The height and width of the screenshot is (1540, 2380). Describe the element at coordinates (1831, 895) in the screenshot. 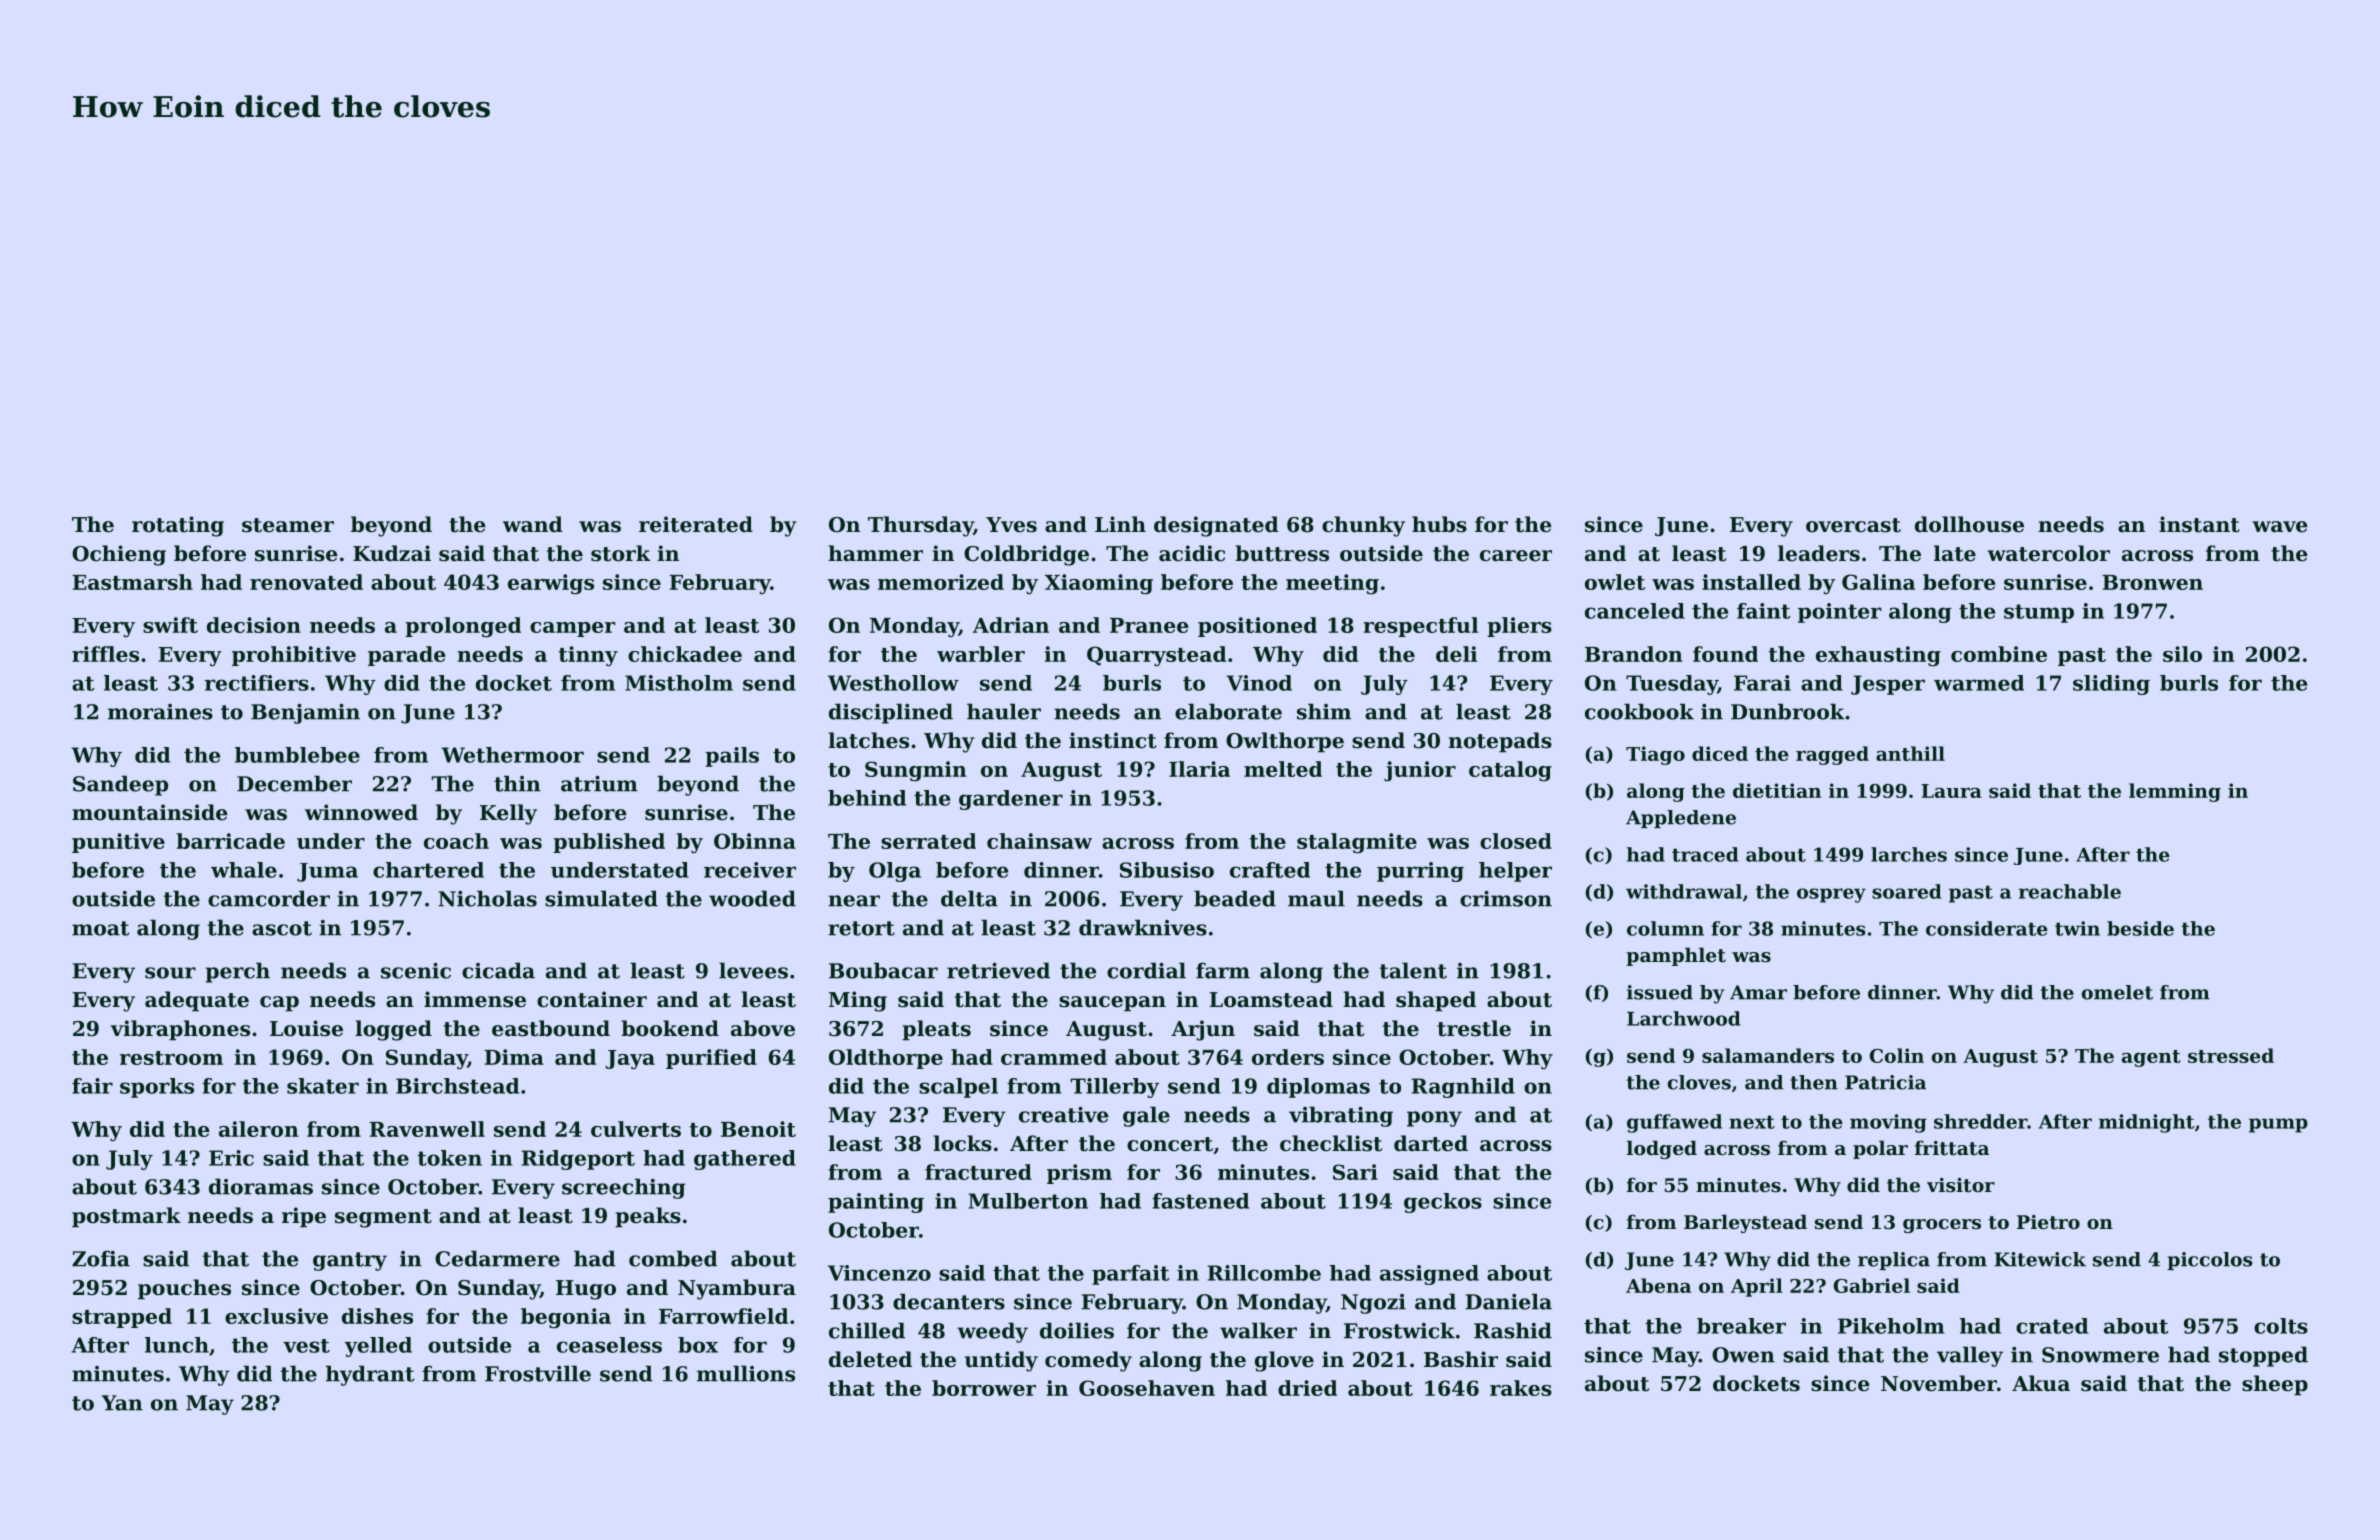

I see `osprey` at that location.
